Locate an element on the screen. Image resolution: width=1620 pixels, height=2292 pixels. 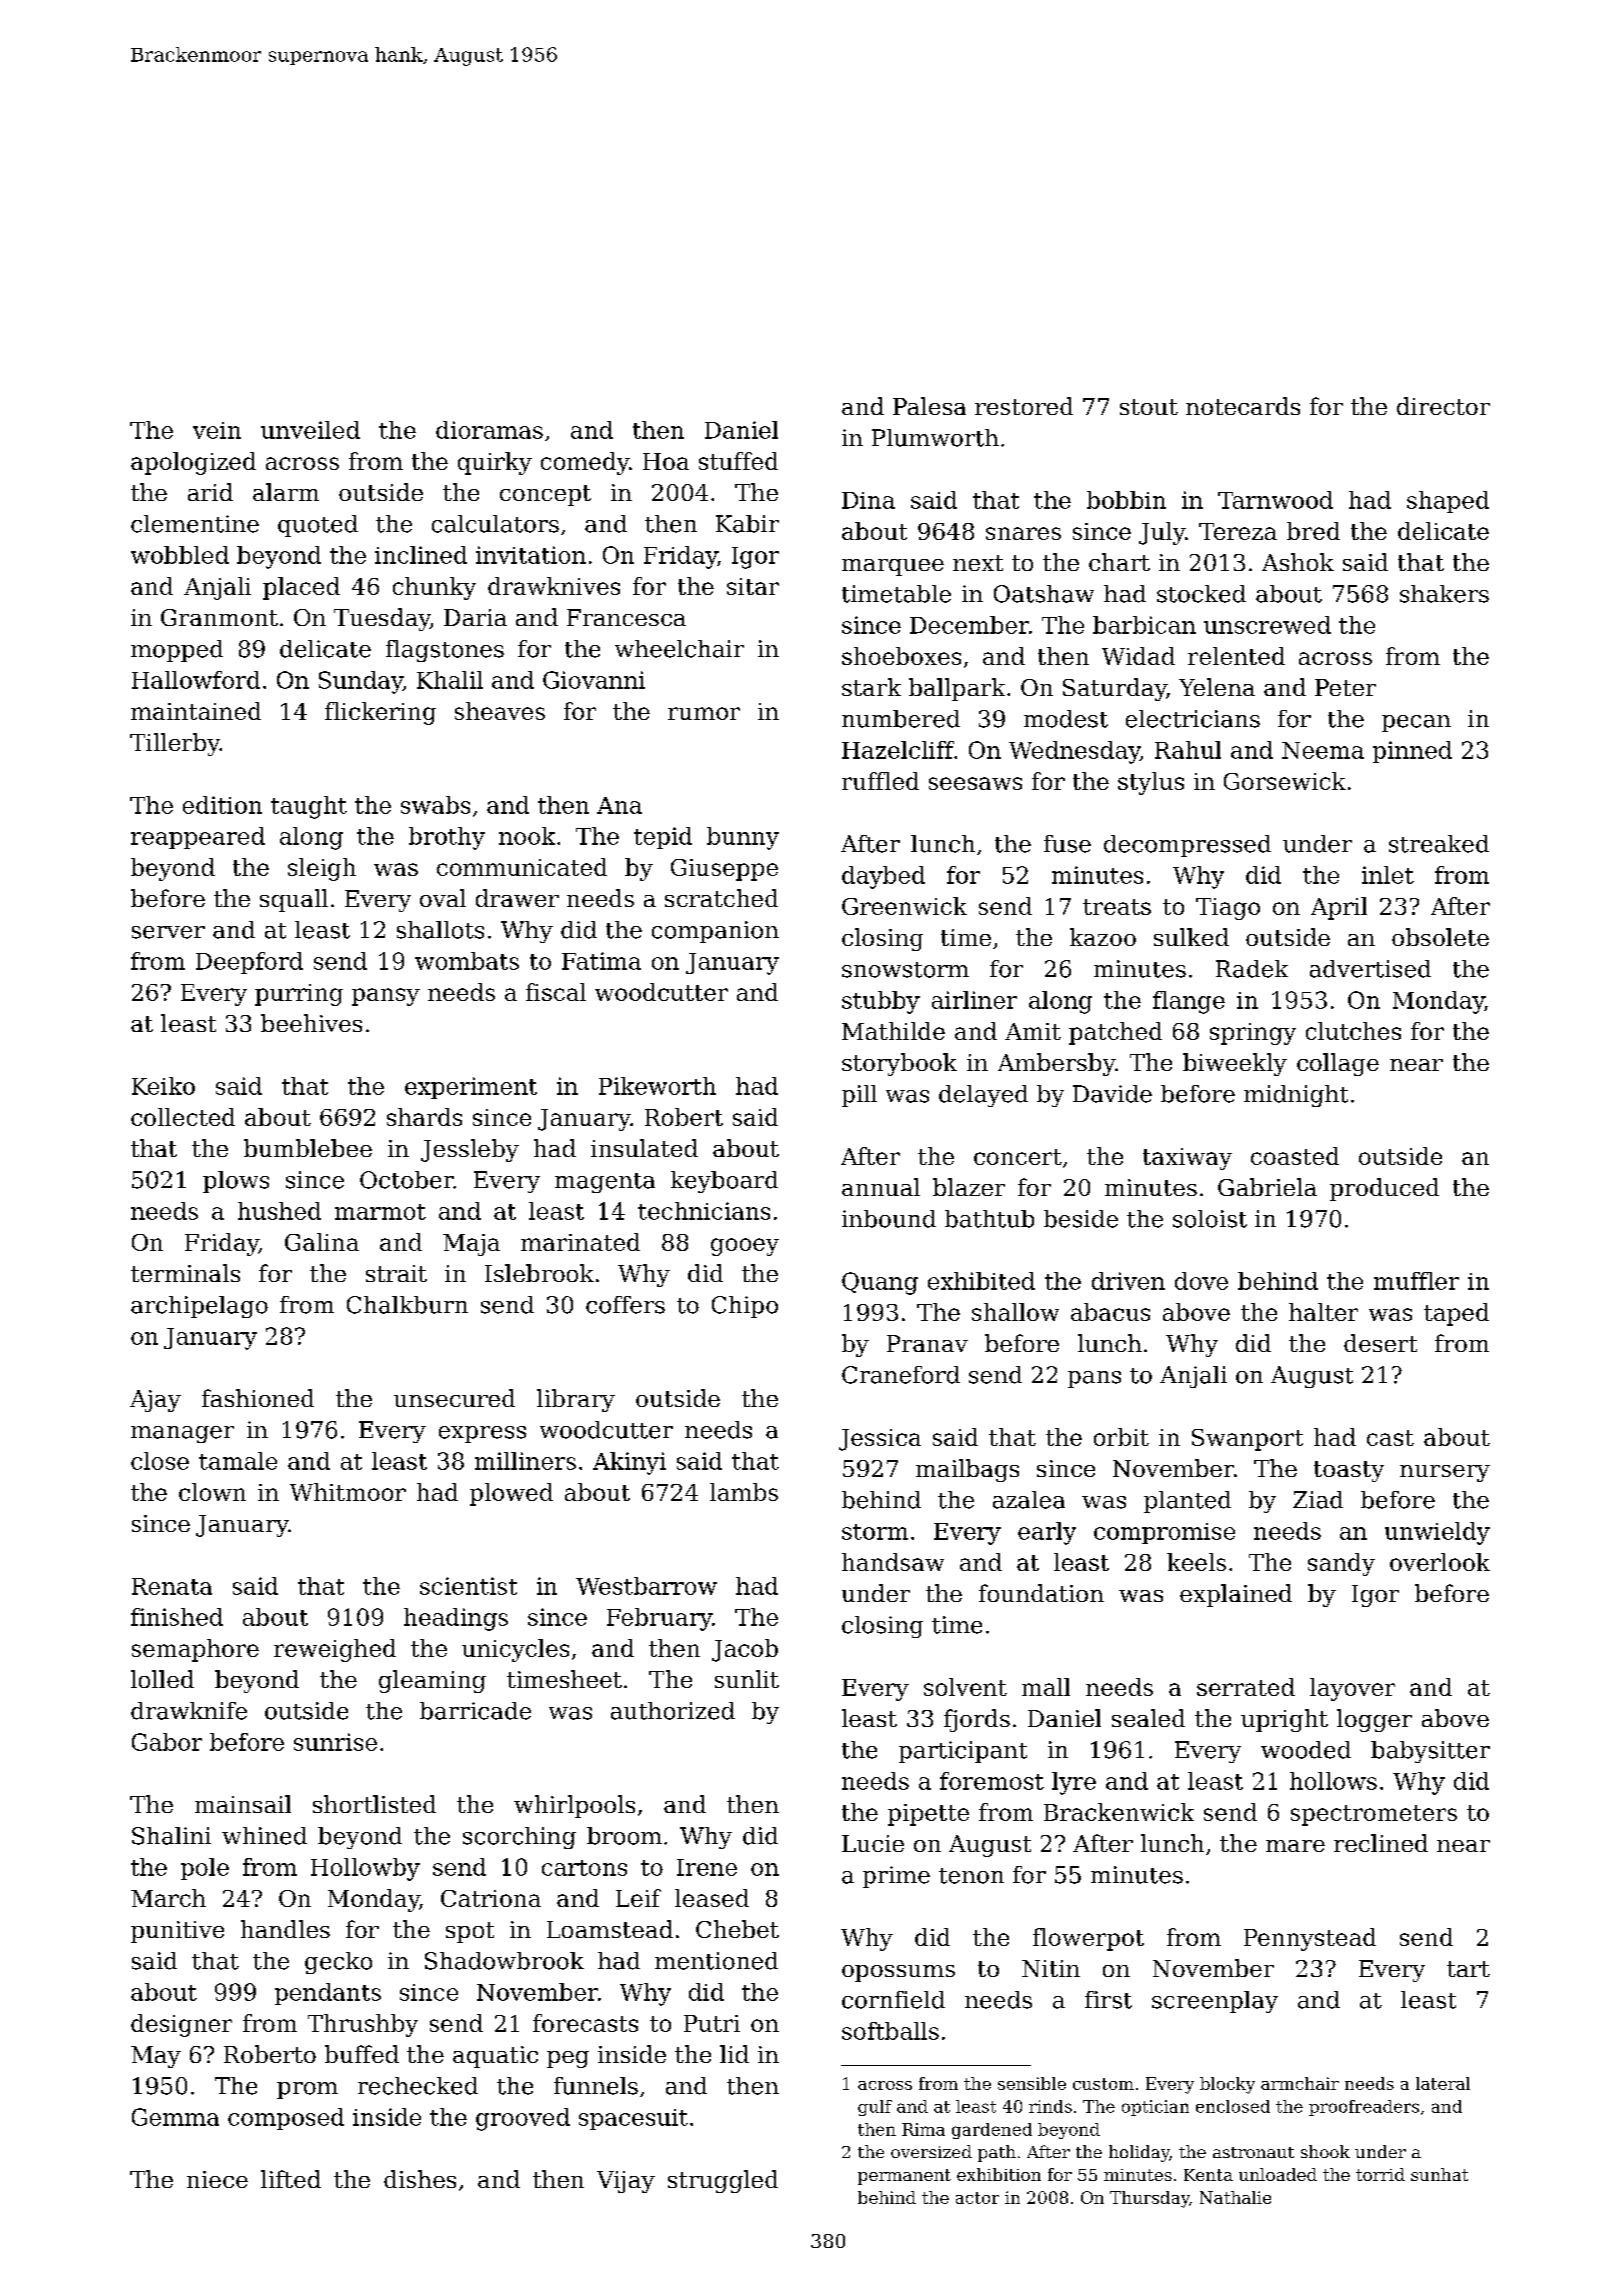
daybed is located at coordinates (883, 877).
